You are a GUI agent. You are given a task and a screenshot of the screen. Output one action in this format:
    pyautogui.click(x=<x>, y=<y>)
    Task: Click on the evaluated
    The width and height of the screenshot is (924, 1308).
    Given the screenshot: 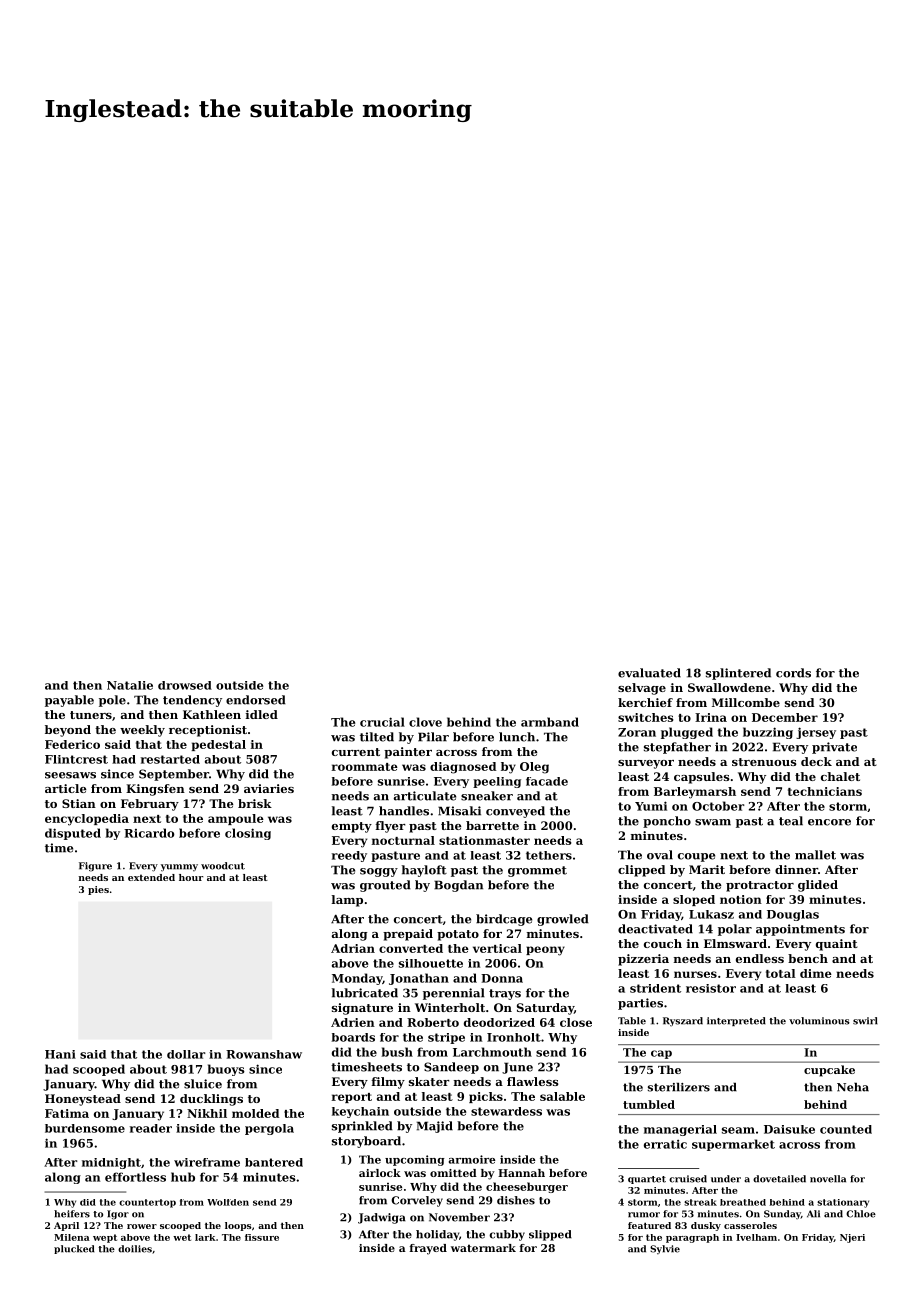 What is the action you would take?
    pyautogui.click(x=649, y=673)
